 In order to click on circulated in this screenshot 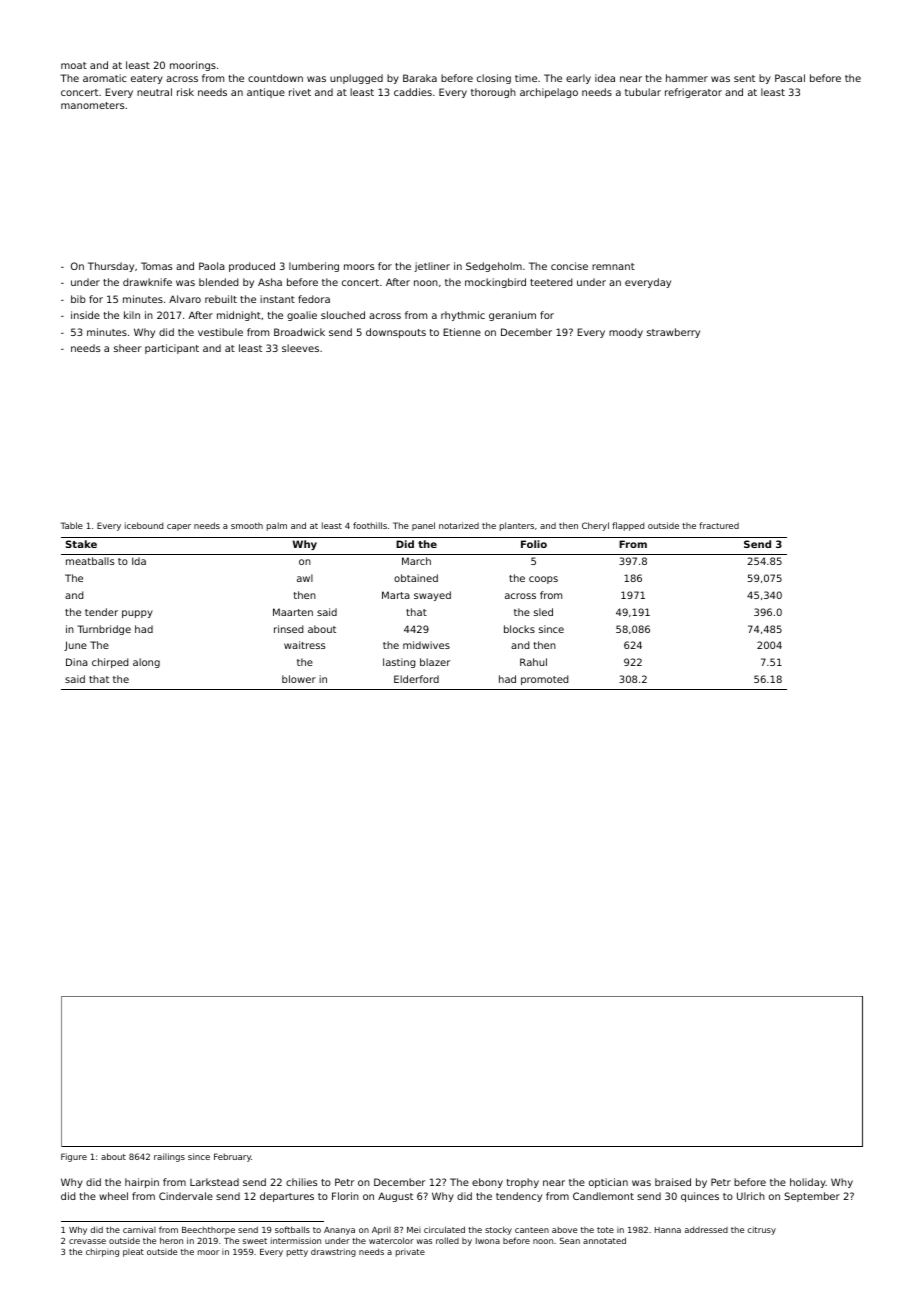, I will do `click(444, 1229)`.
